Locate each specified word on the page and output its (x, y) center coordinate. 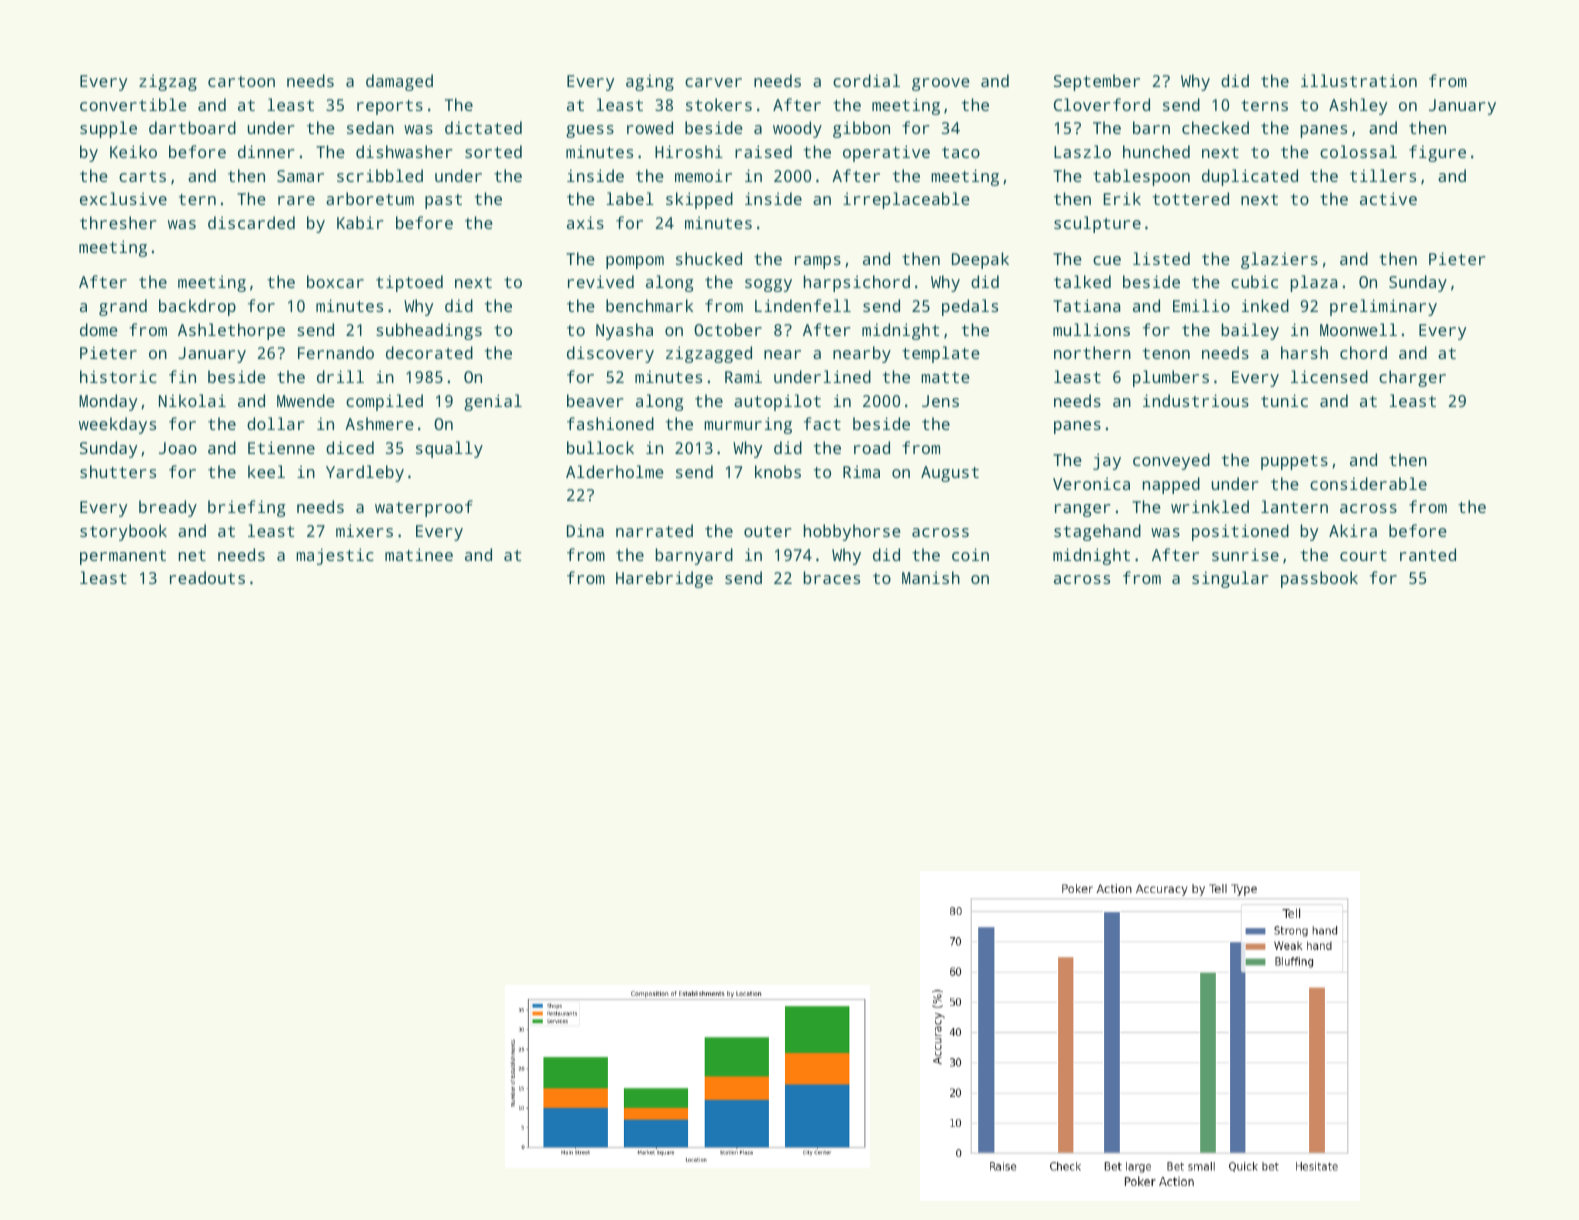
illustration (1359, 80)
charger (1412, 378)
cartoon (241, 81)
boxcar (335, 281)
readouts (207, 577)
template (941, 354)
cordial (866, 80)
